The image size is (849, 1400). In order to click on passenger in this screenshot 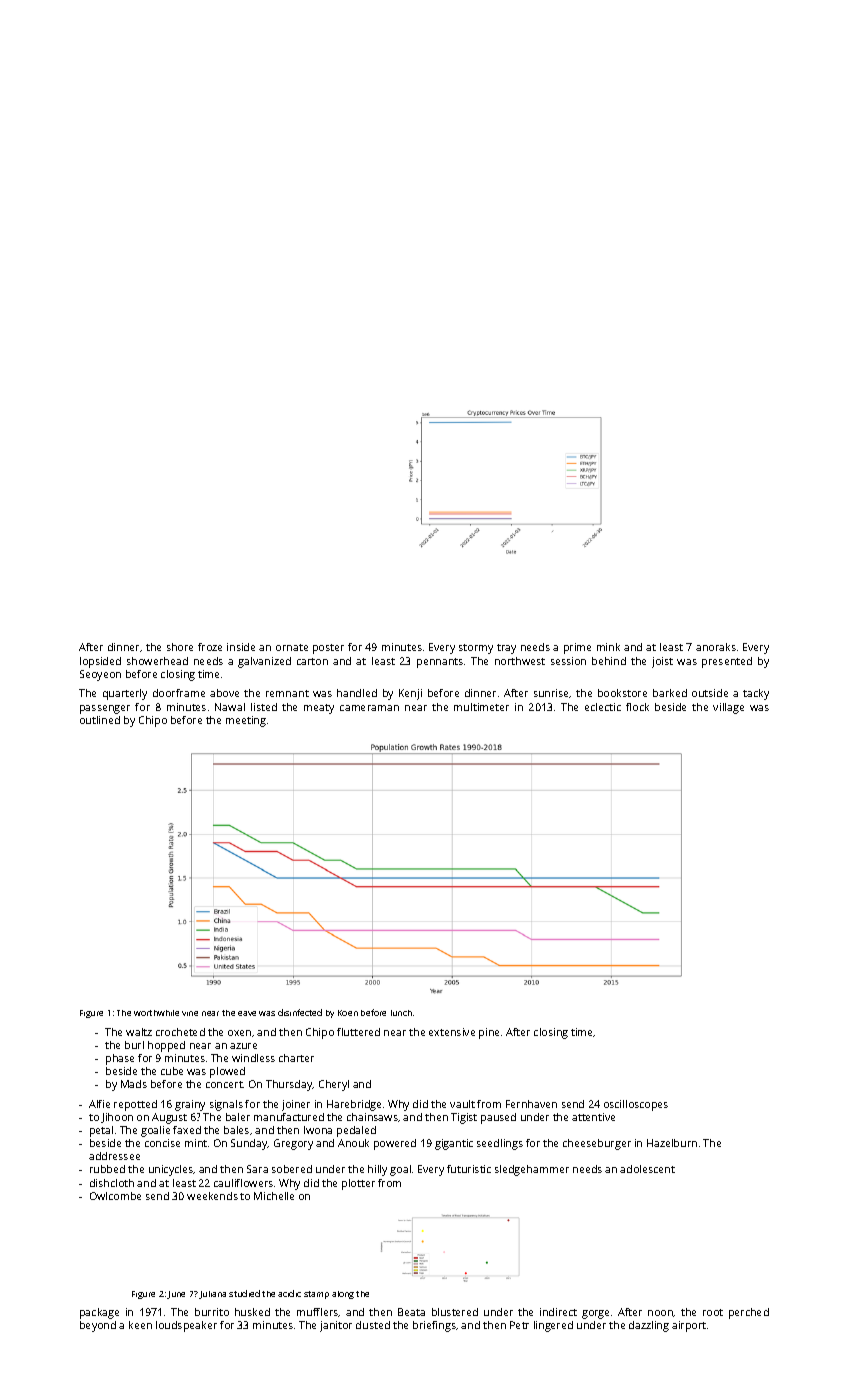, I will do `click(105, 709)`.
